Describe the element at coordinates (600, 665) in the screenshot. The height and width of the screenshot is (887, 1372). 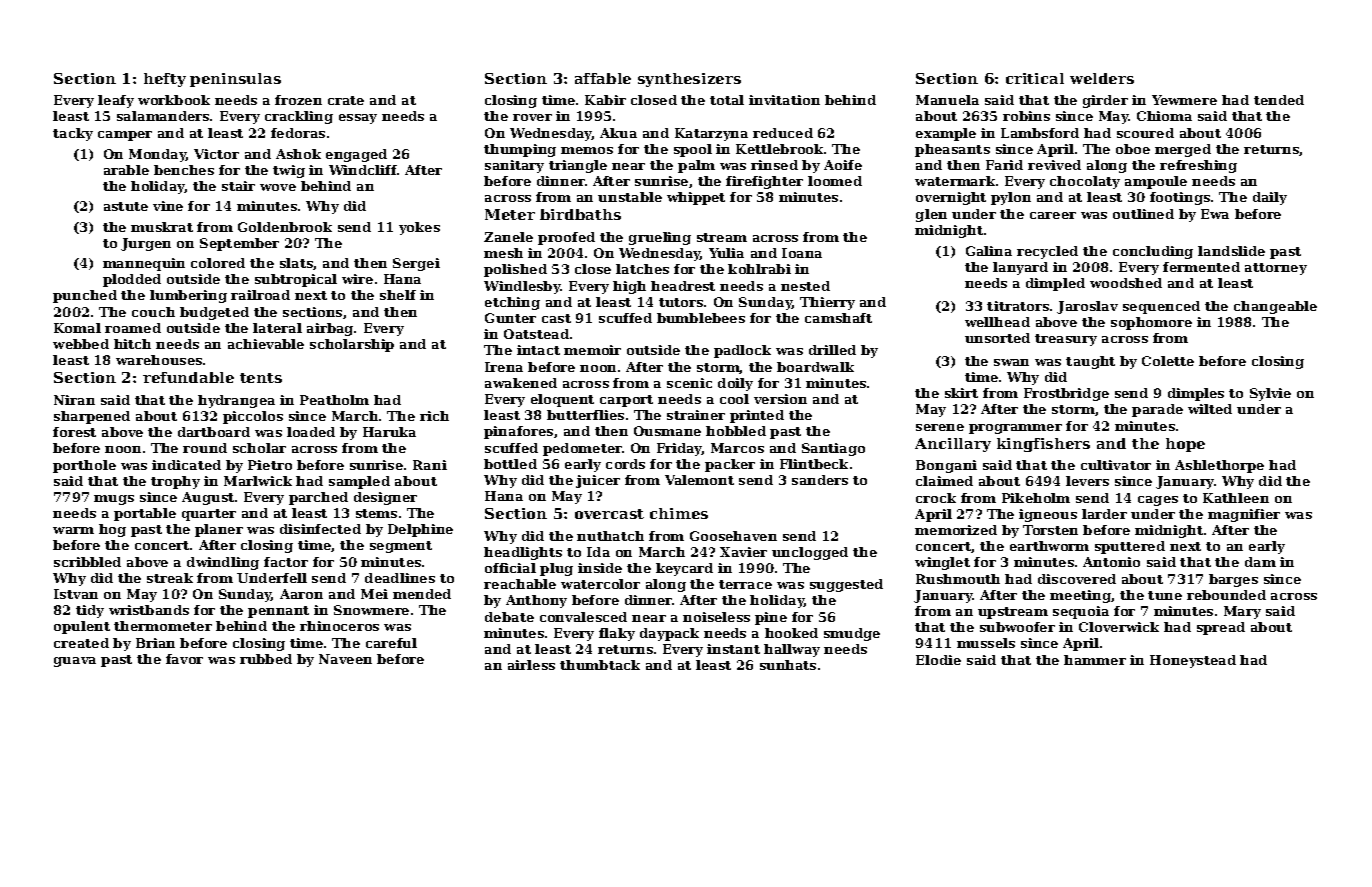
I see `thumbtack` at that location.
